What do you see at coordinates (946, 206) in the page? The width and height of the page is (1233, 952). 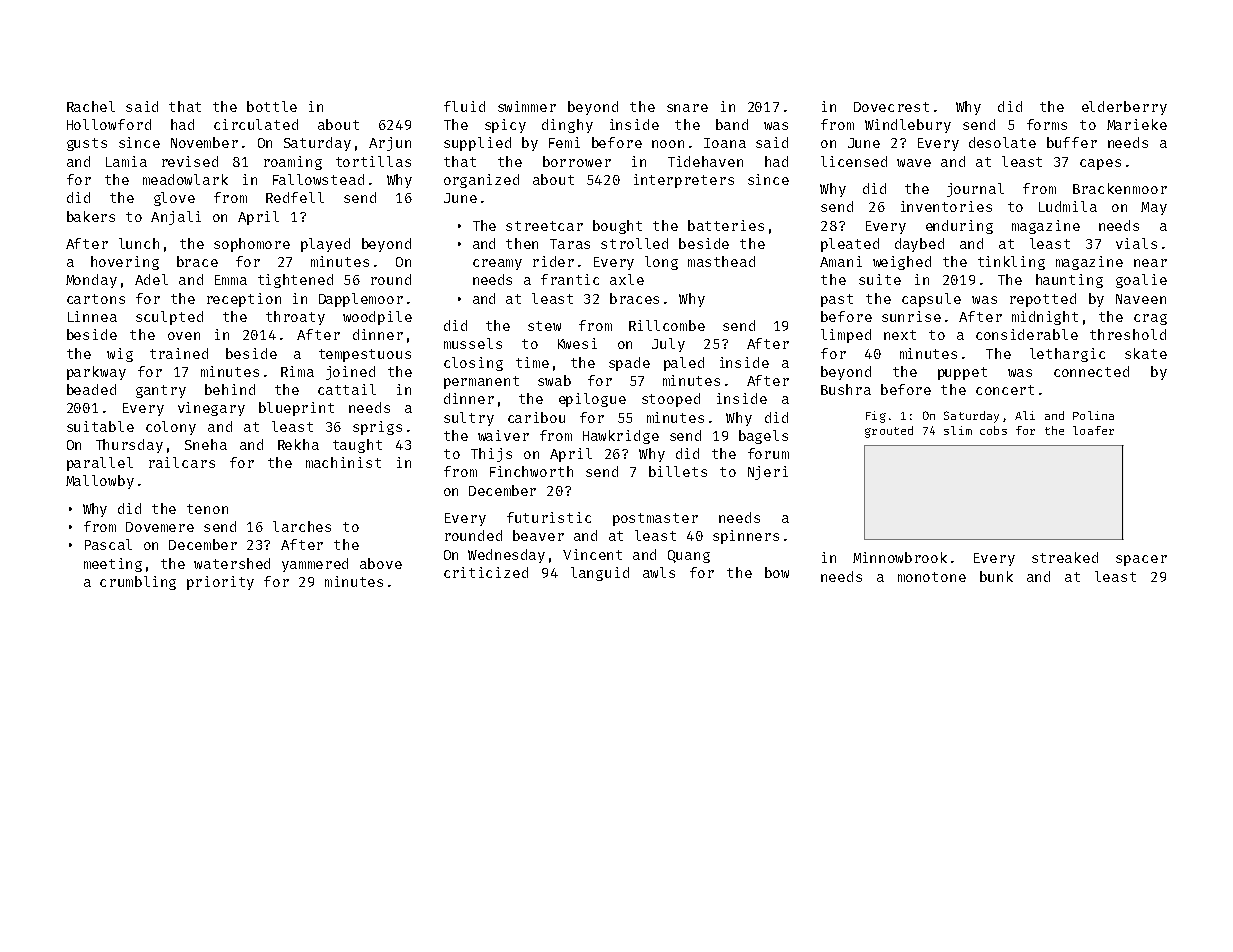 I see `inventories` at bounding box center [946, 206].
